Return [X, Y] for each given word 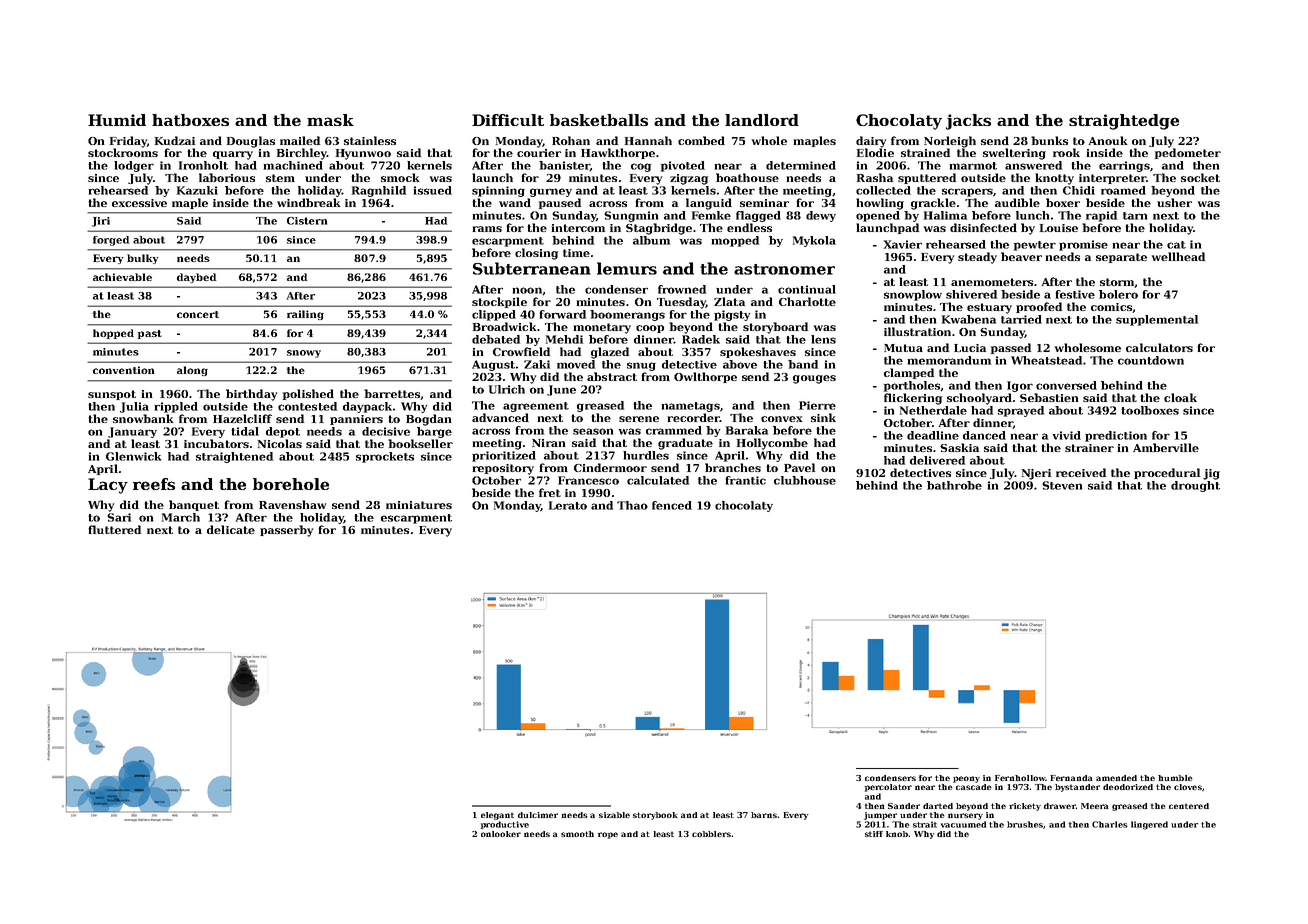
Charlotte [807, 301]
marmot [973, 166]
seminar [764, 203]
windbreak [308, 202]
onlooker [501, 834]
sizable [614, 815]
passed [1011, 348]
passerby [286, 531]
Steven [1062, 485]
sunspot [112, 395]
